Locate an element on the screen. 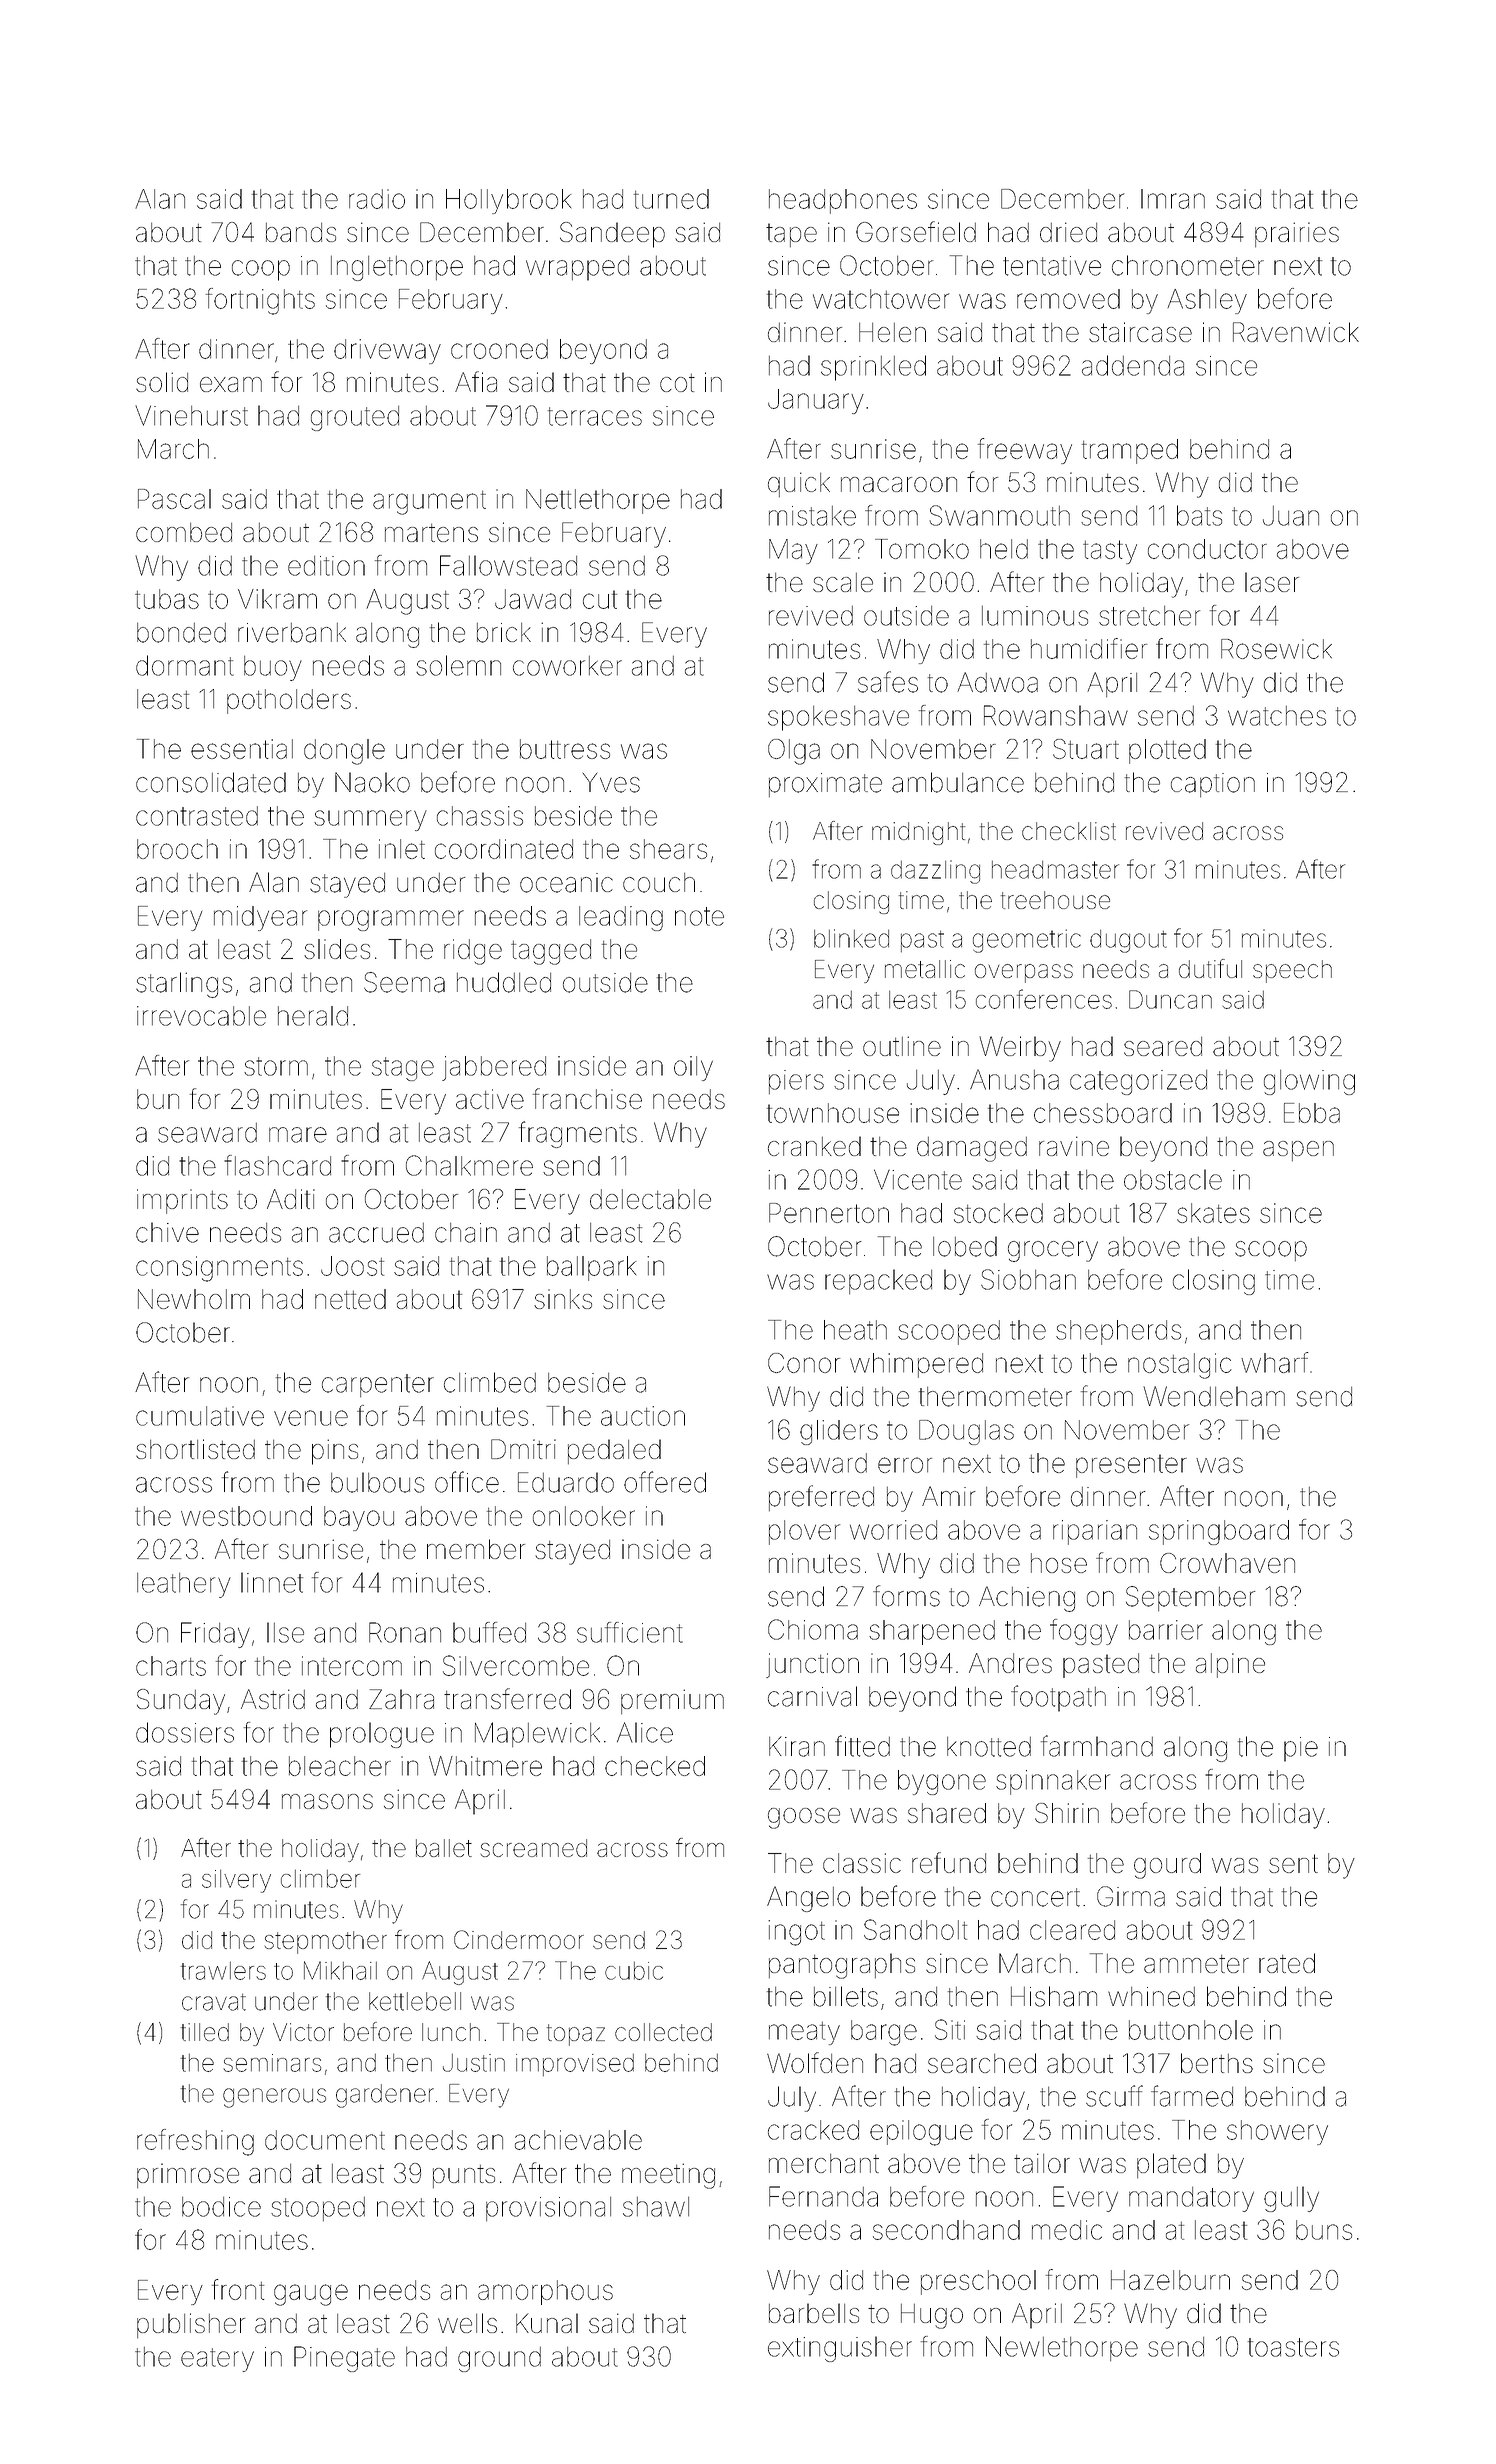  Wolfden is located at coordinates (815, 2062).
